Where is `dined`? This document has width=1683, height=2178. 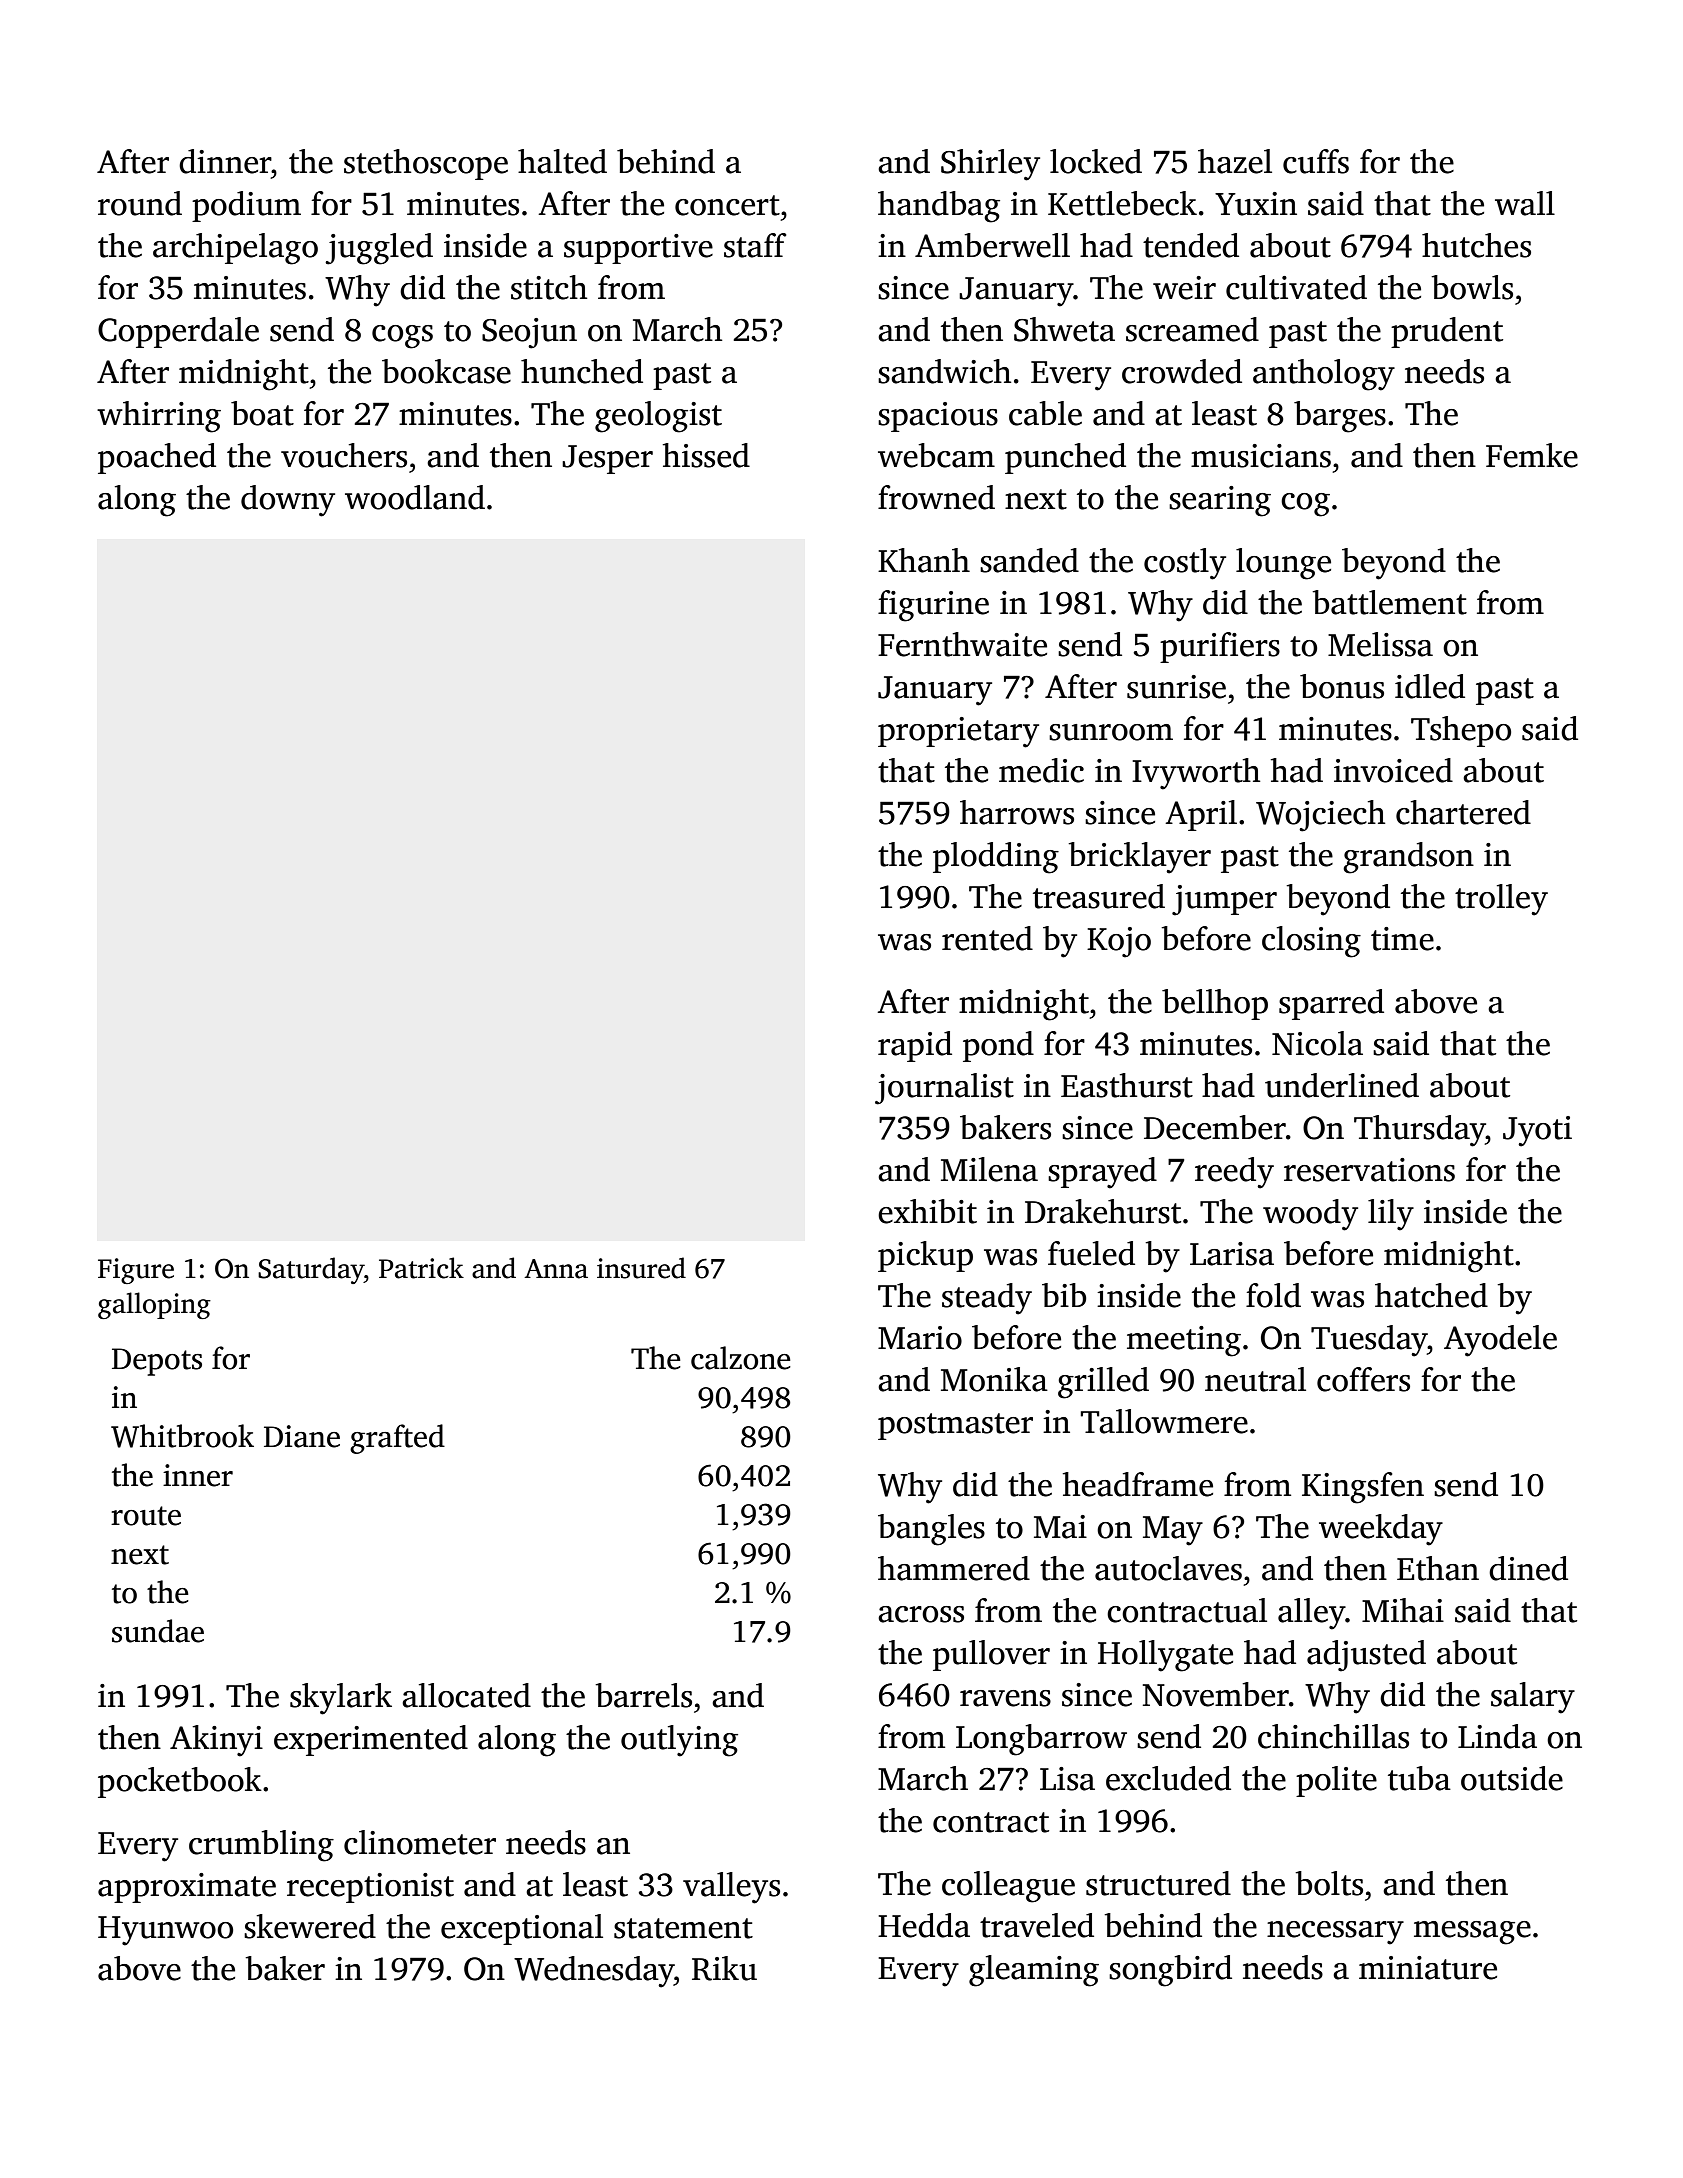
dined is located at coordinates (1528, 1568).
